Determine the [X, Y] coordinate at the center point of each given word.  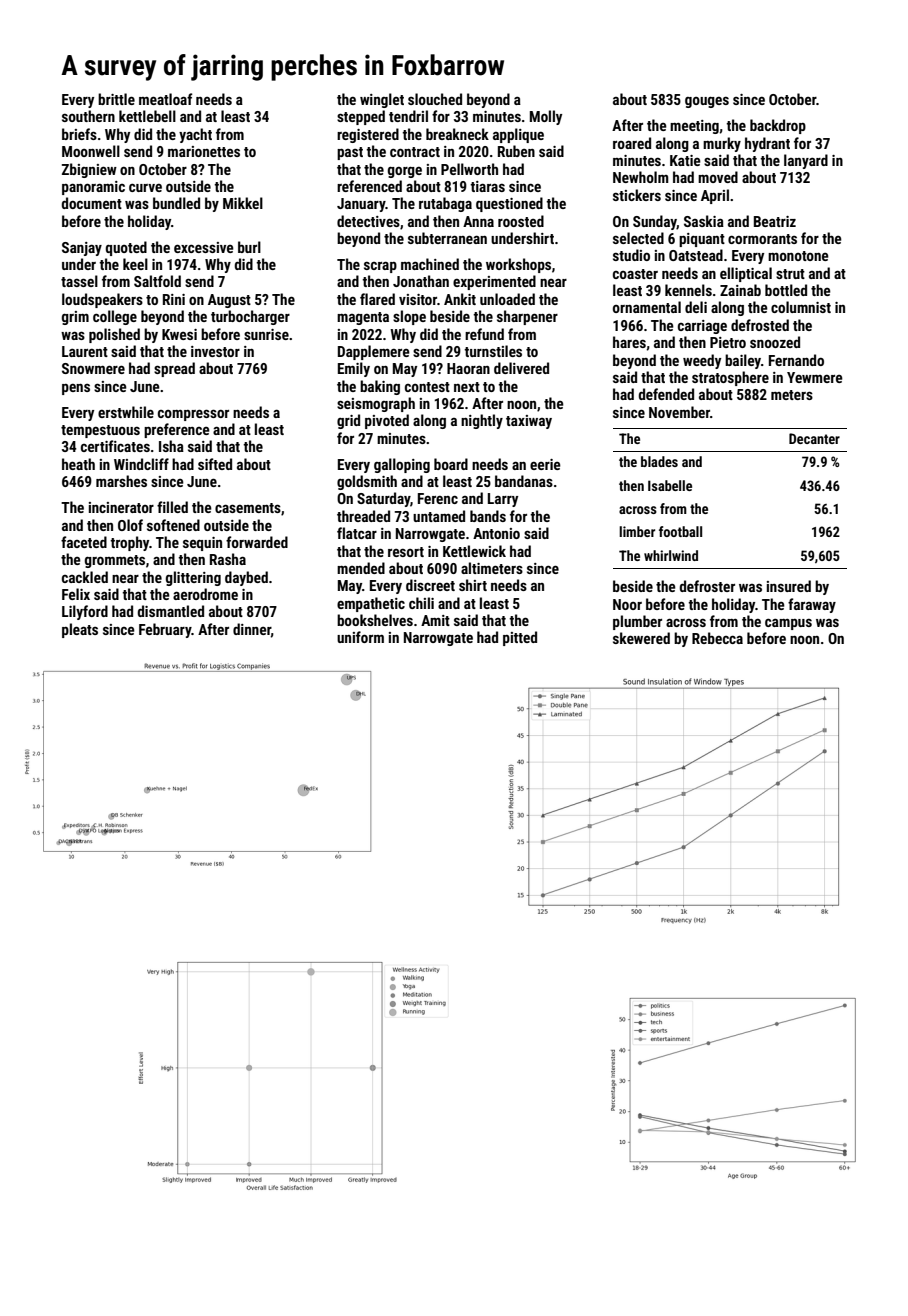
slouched [435, 99]
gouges [707, 102]
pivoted [387, 421]
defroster [707, 586]
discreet [430, 585]
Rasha [228, 559]
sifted [215, 464]
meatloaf [165, 99]
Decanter [814, 438]
